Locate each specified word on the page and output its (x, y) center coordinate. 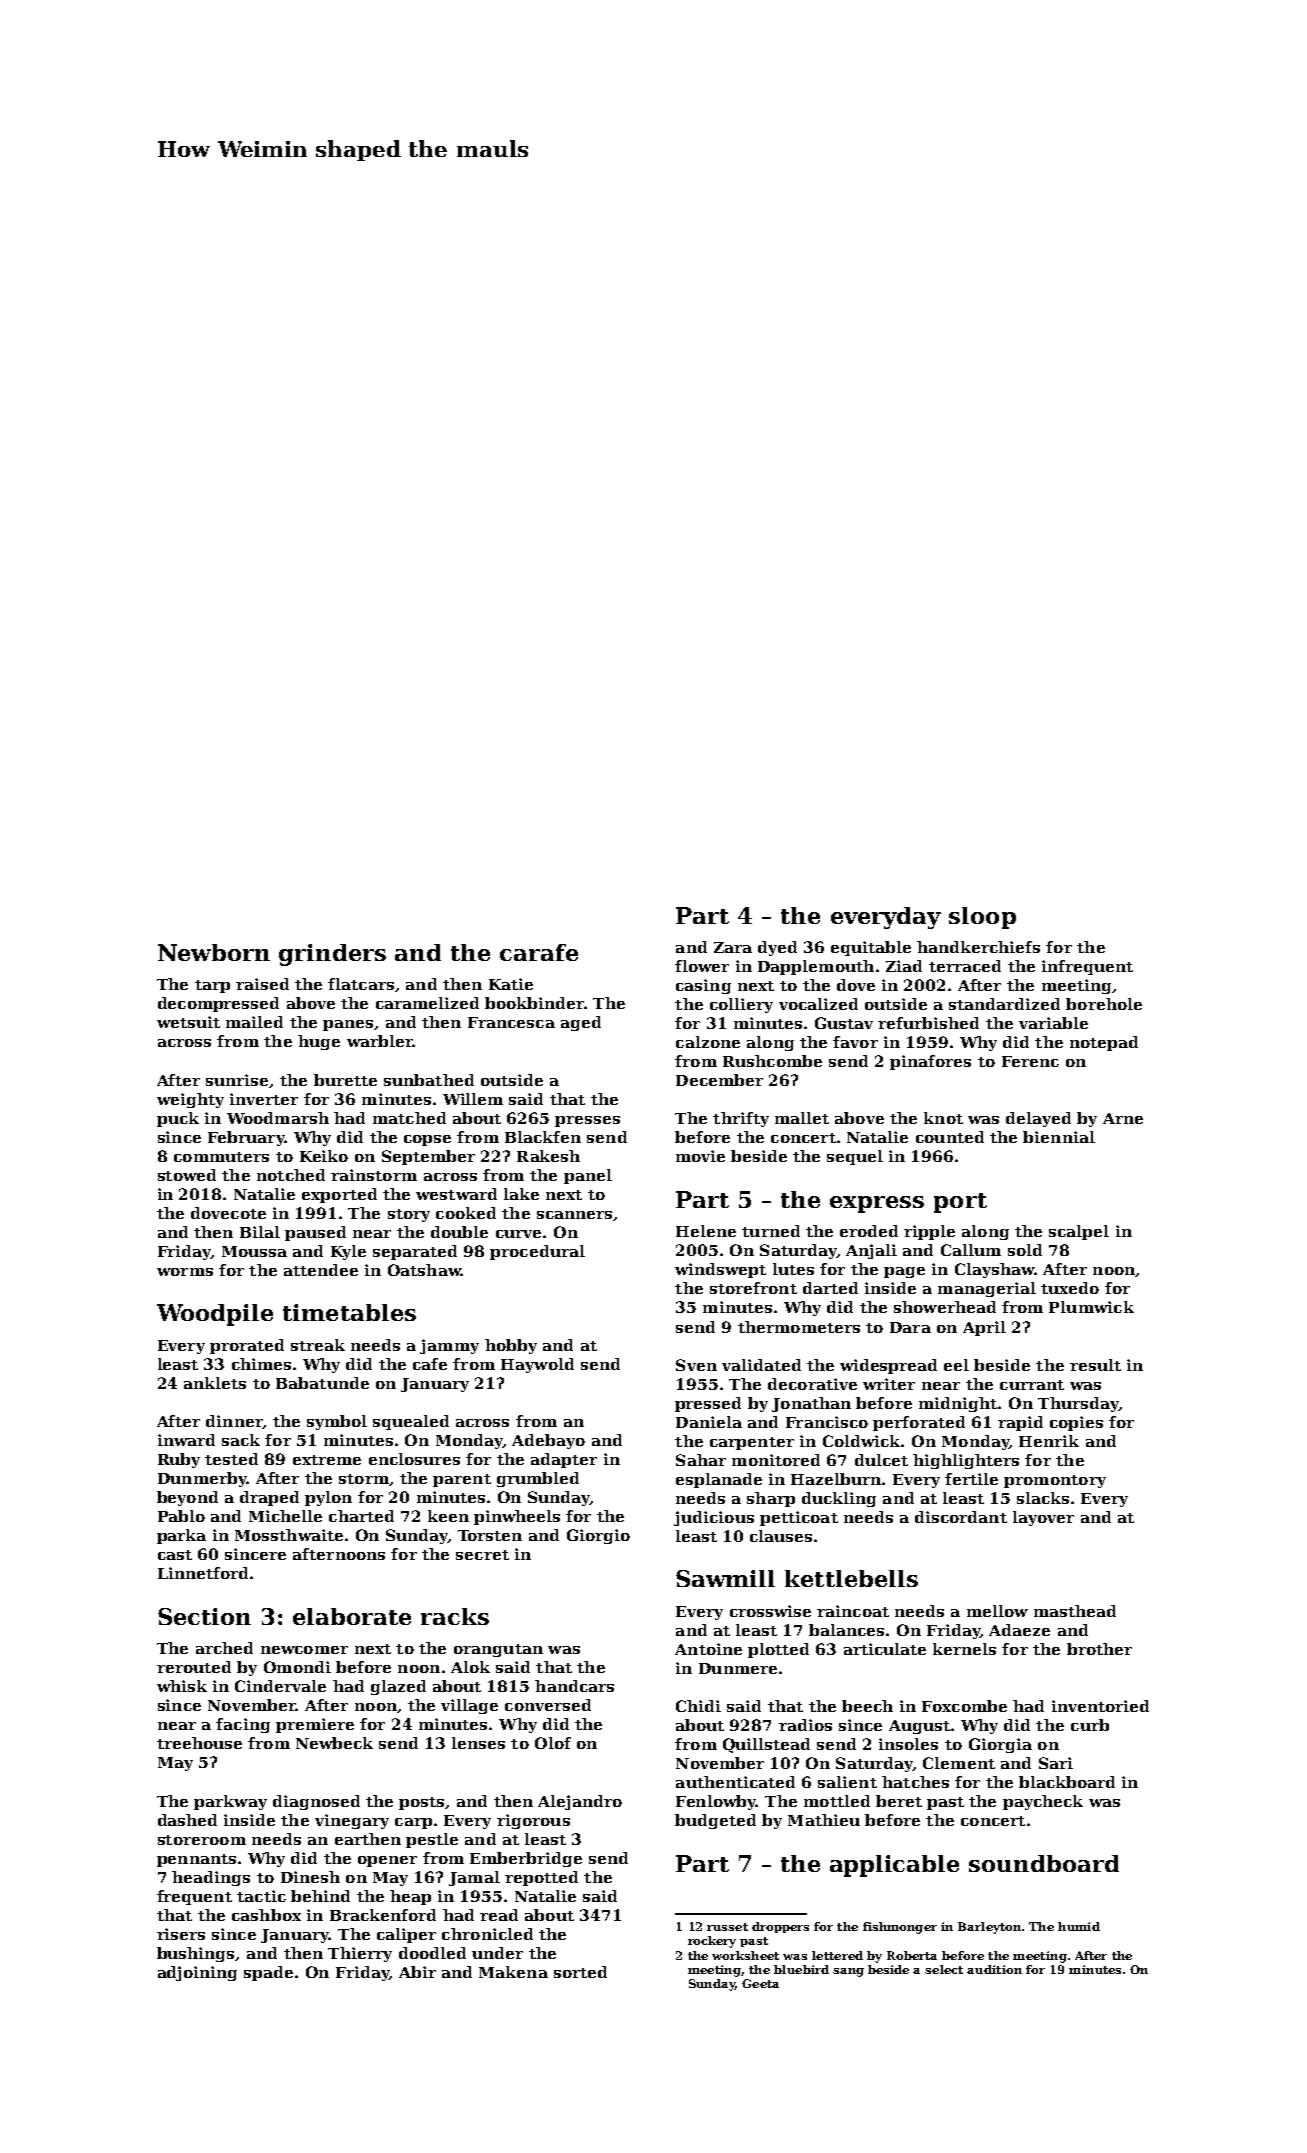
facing (243, 1725)
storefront (753, 1288)
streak (318, 1345)
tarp (212, 986)
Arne (1123, 1118)
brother (1099, 1649)
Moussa (254, 1251)
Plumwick (1091, 1307)
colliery (741, 1005)
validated (761, 1365)
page (904, 1272)
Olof (553, 1743)
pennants (196, 1860)
